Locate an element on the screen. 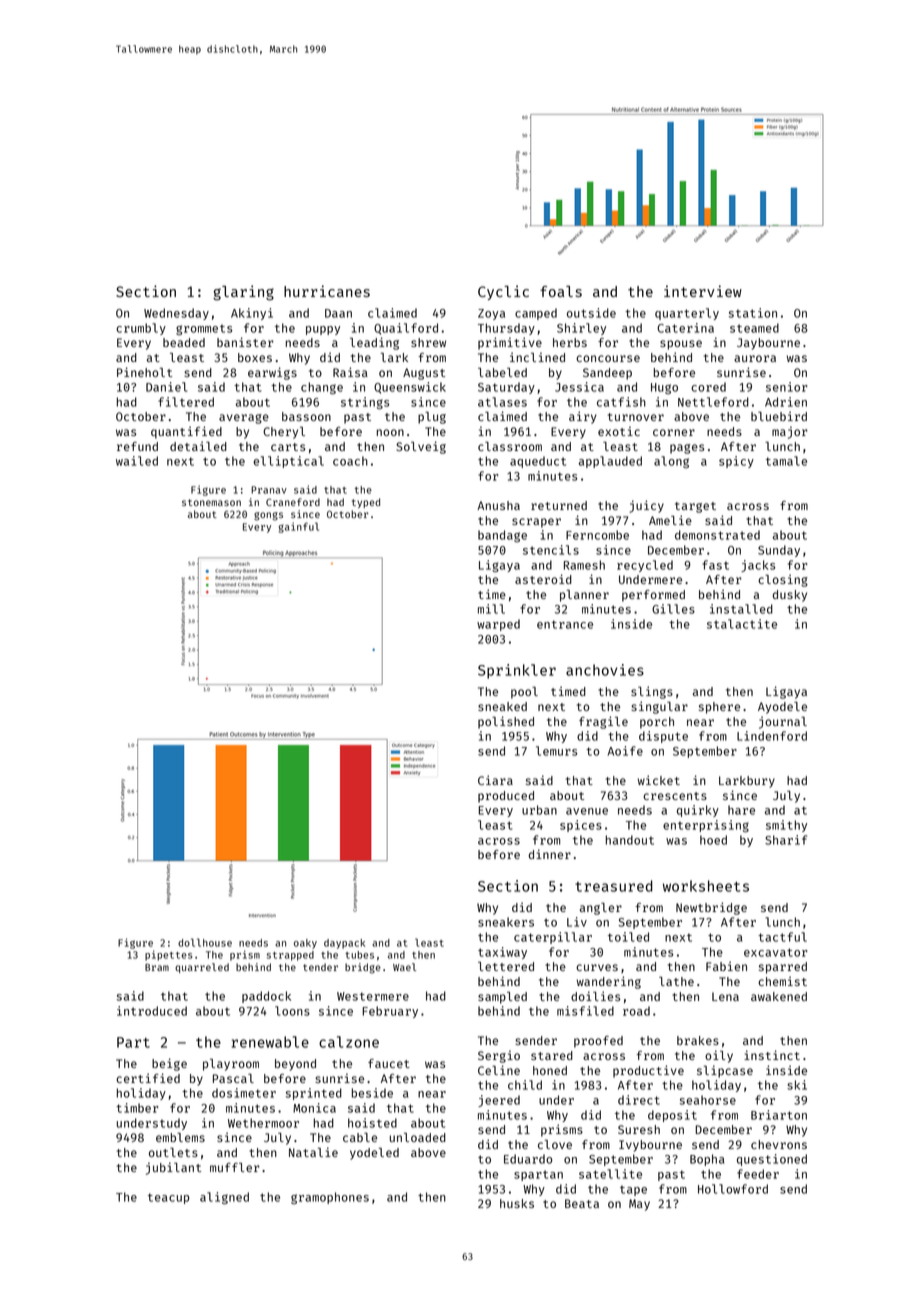  Beata is located at coordinates (582, 1203).
